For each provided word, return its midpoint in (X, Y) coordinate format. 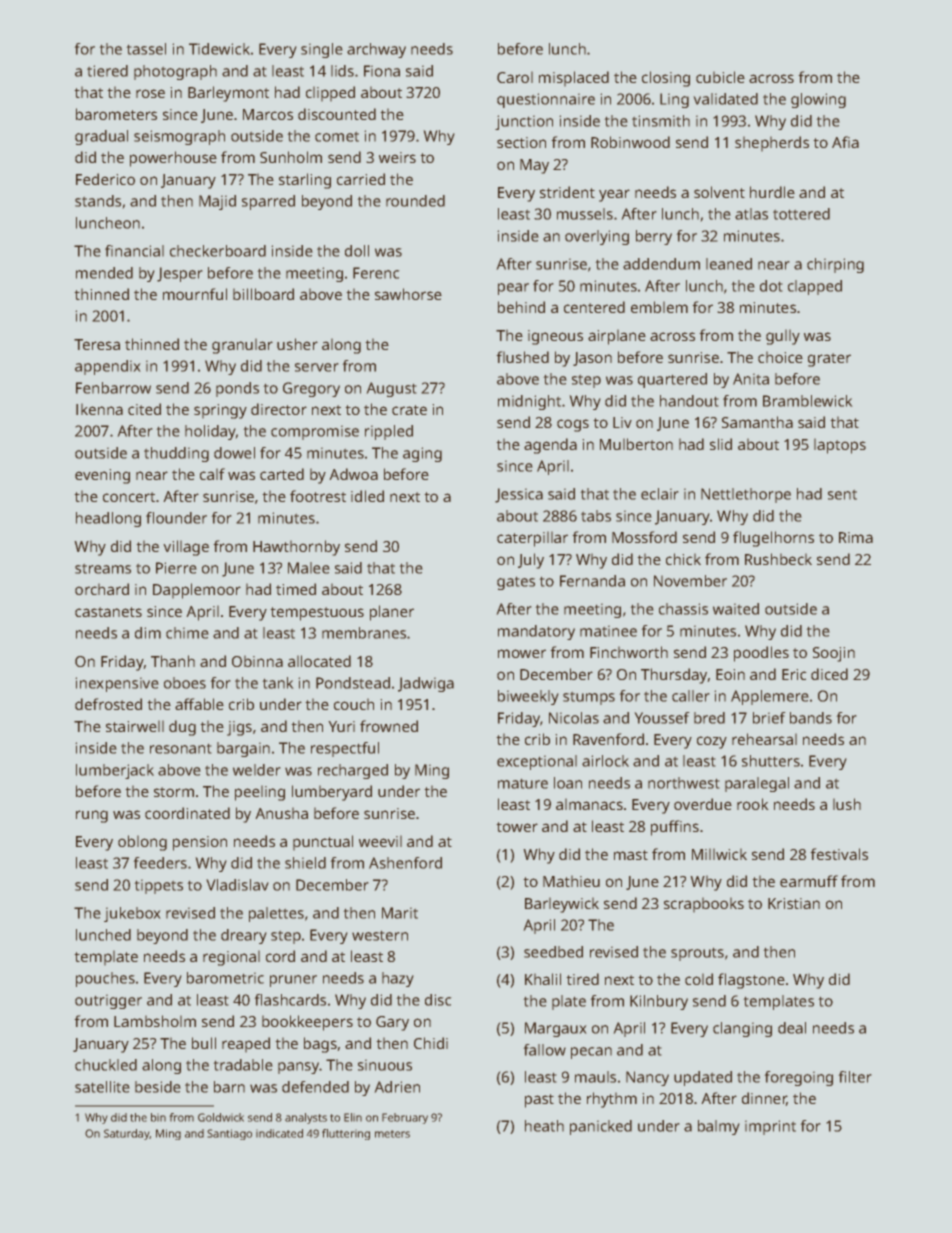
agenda (550, 446)
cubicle (720, 77)
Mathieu (571, 881)
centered (594, 307)
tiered (107, 71)
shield (305, 863)
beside (158, 1087)
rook (753, 804)
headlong (108, 519)
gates (516, 583)
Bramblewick (808, 401)
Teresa (97, 344)
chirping (835, 265)
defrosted (108, 704)
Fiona (382, 71)
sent (842, 494)
